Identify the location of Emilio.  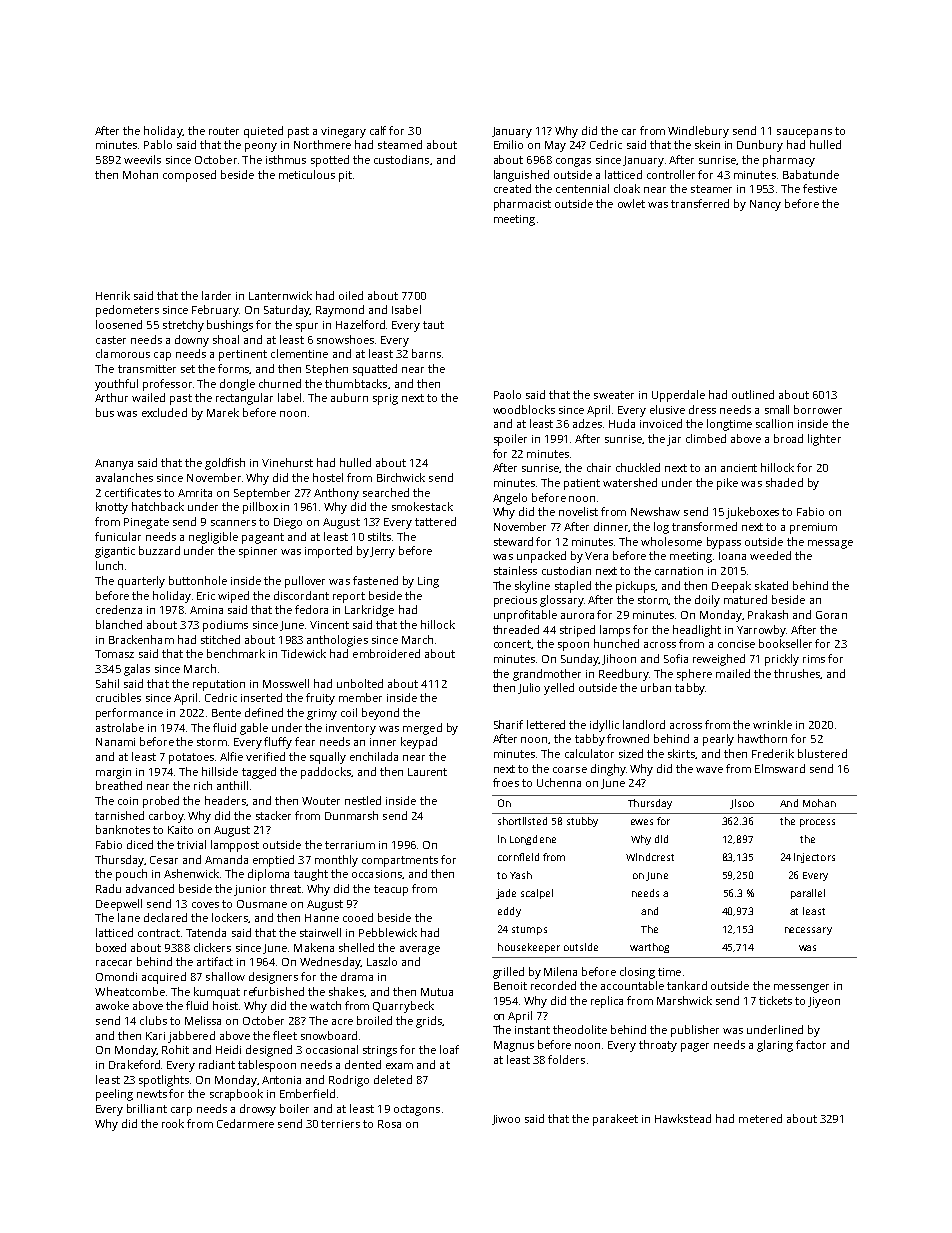
(508, 144).
